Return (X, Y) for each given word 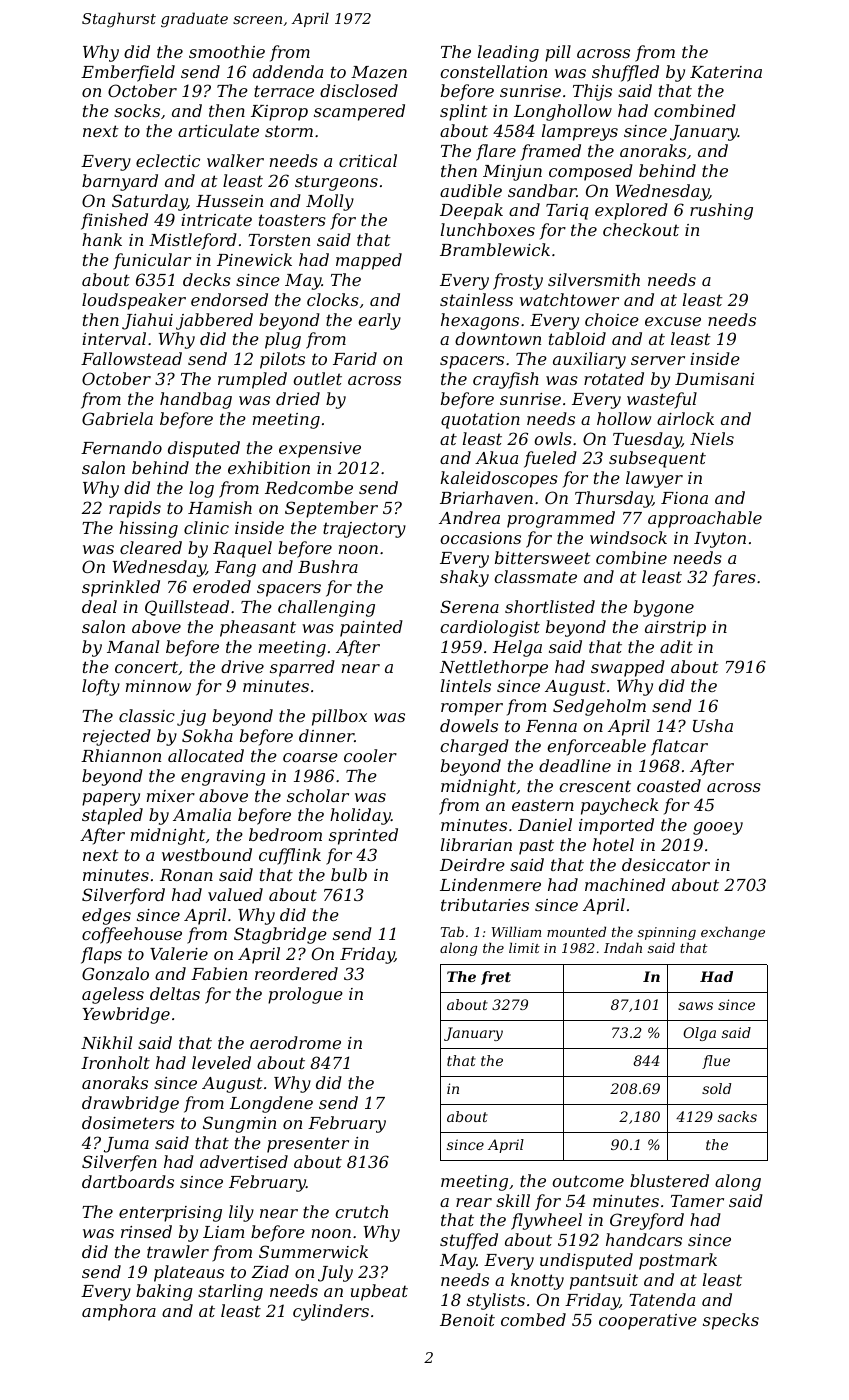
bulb (349, 874)
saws (695, 1006)
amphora (119, 1312)
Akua (496, 457)
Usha (713, 725)
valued (235, 894)
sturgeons (336, 183)
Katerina (726, 72)
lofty (101, 687)
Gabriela (117, 418)
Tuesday (647, 440)
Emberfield (128, 73)
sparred (302, 668)
